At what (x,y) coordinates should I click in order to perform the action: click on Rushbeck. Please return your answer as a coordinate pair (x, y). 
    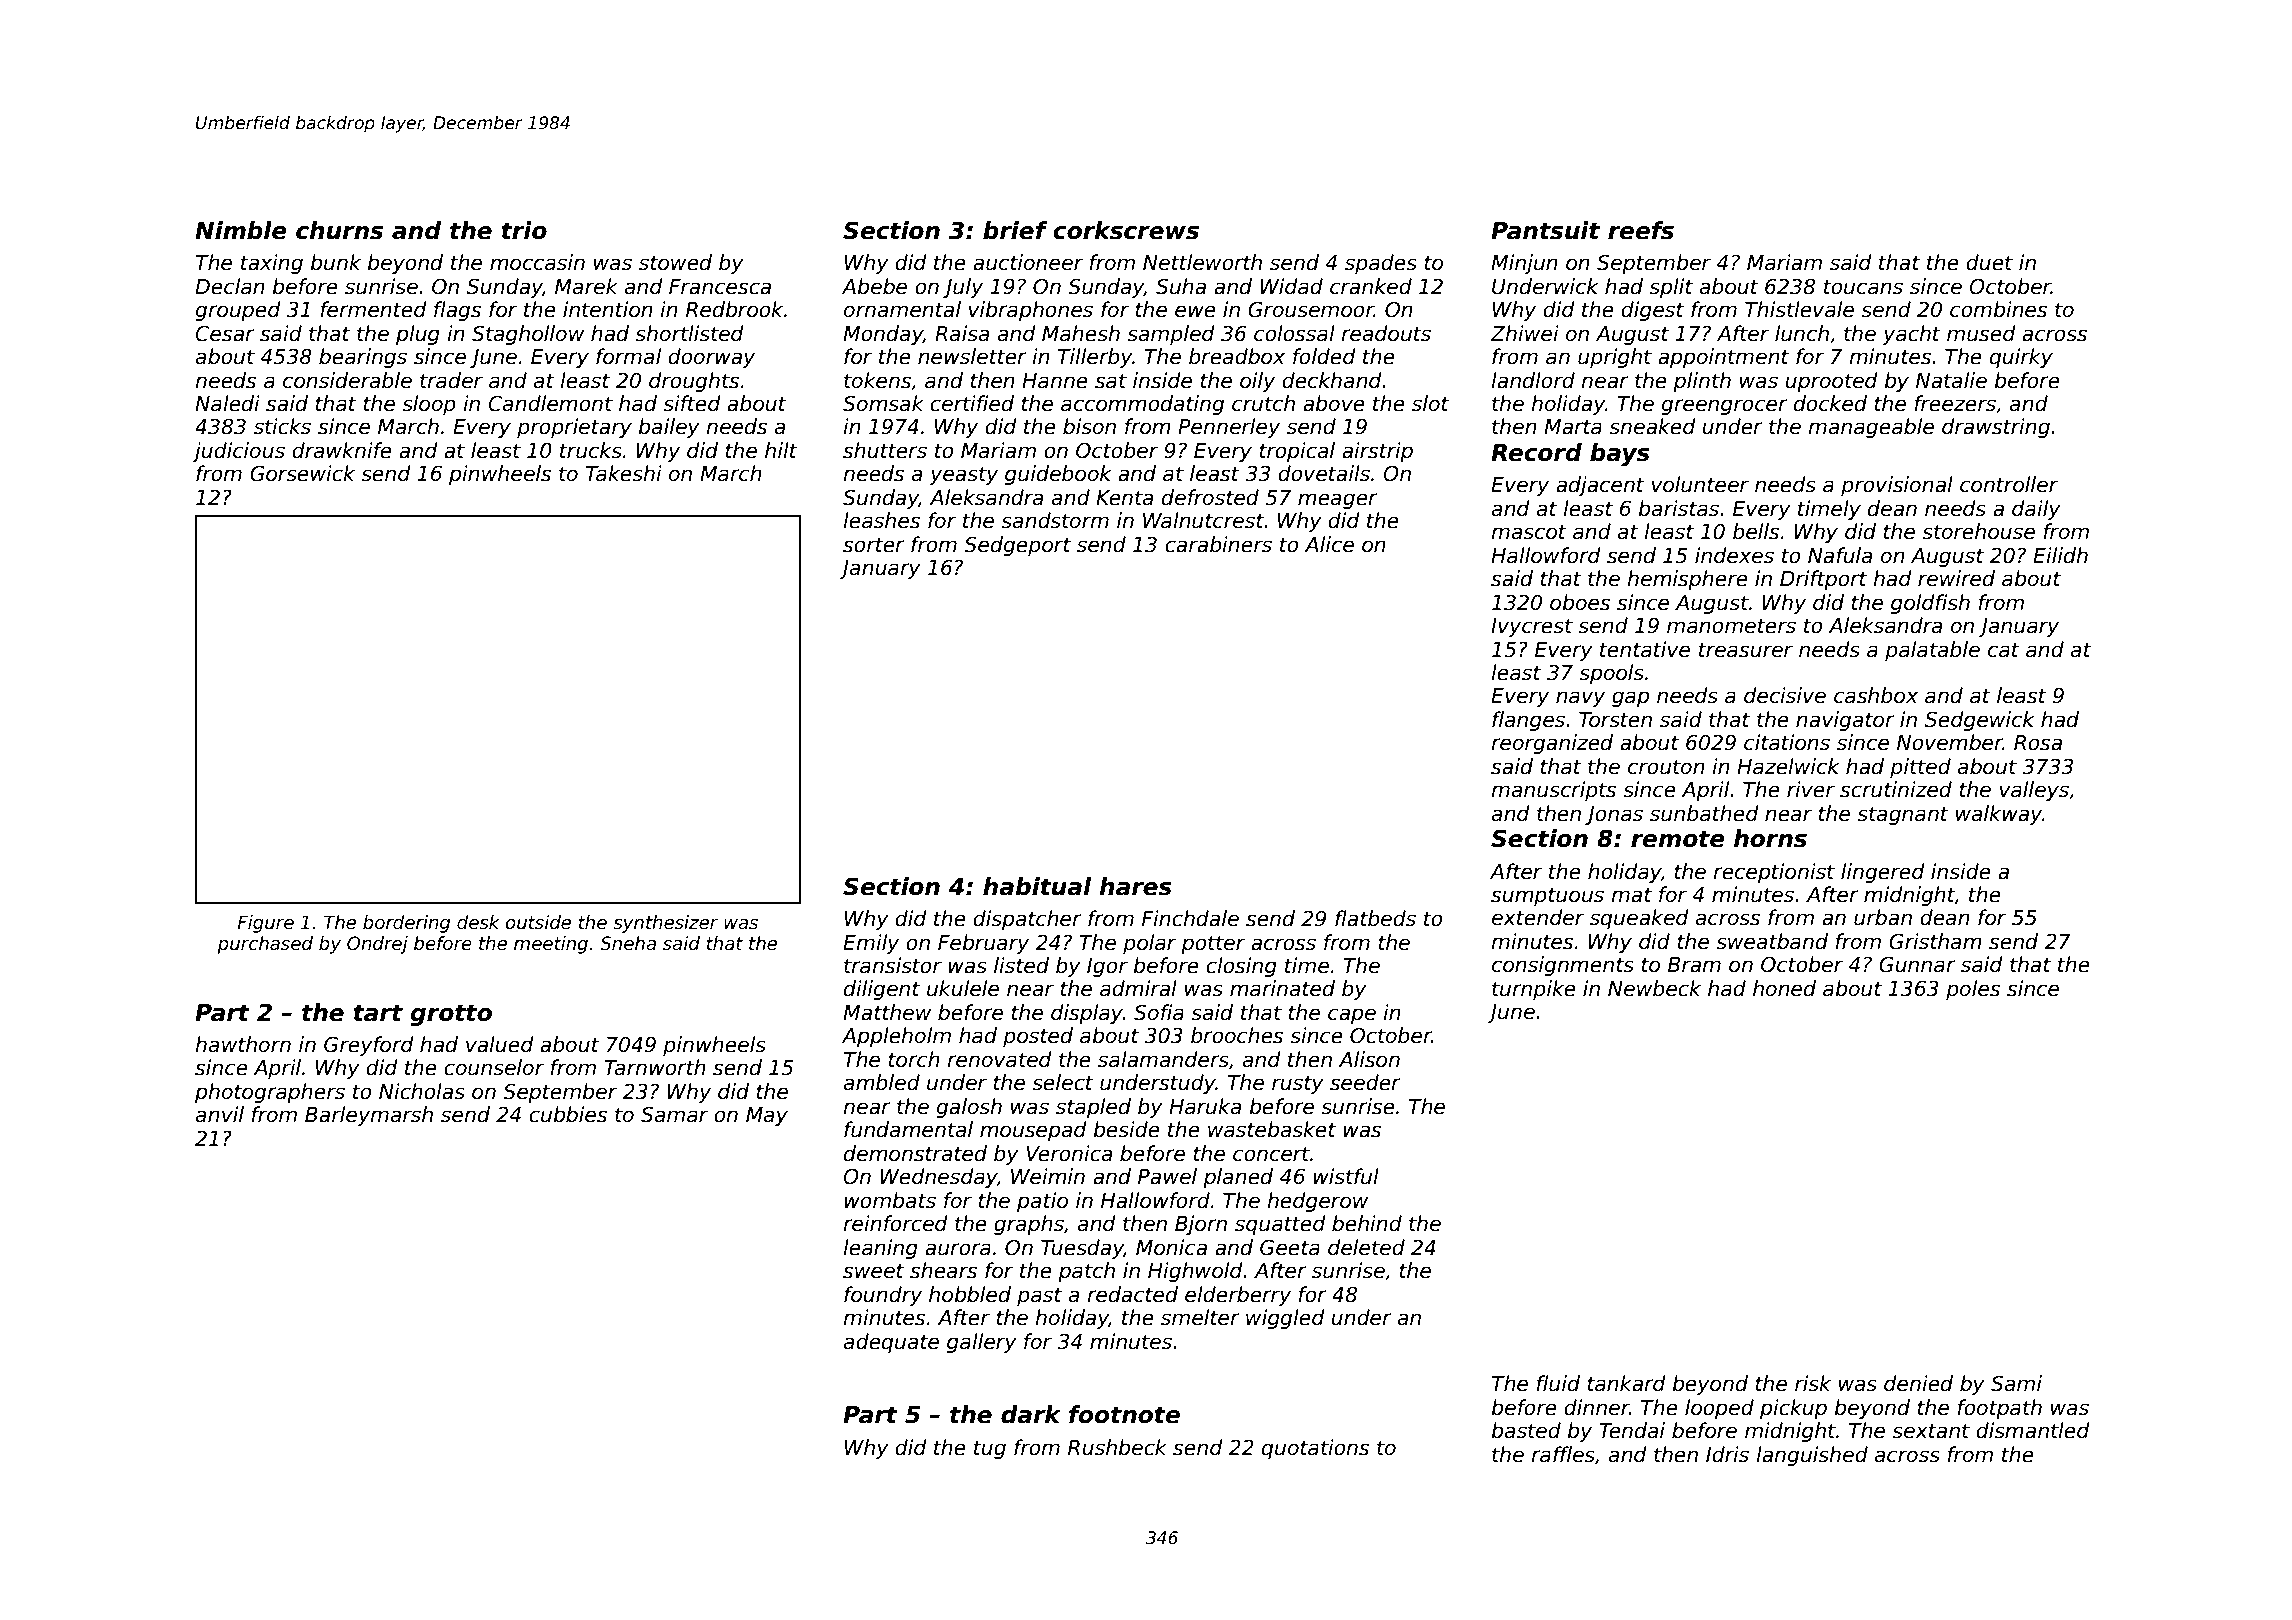
    Looking at the image, I should click on (1117, 1447).
